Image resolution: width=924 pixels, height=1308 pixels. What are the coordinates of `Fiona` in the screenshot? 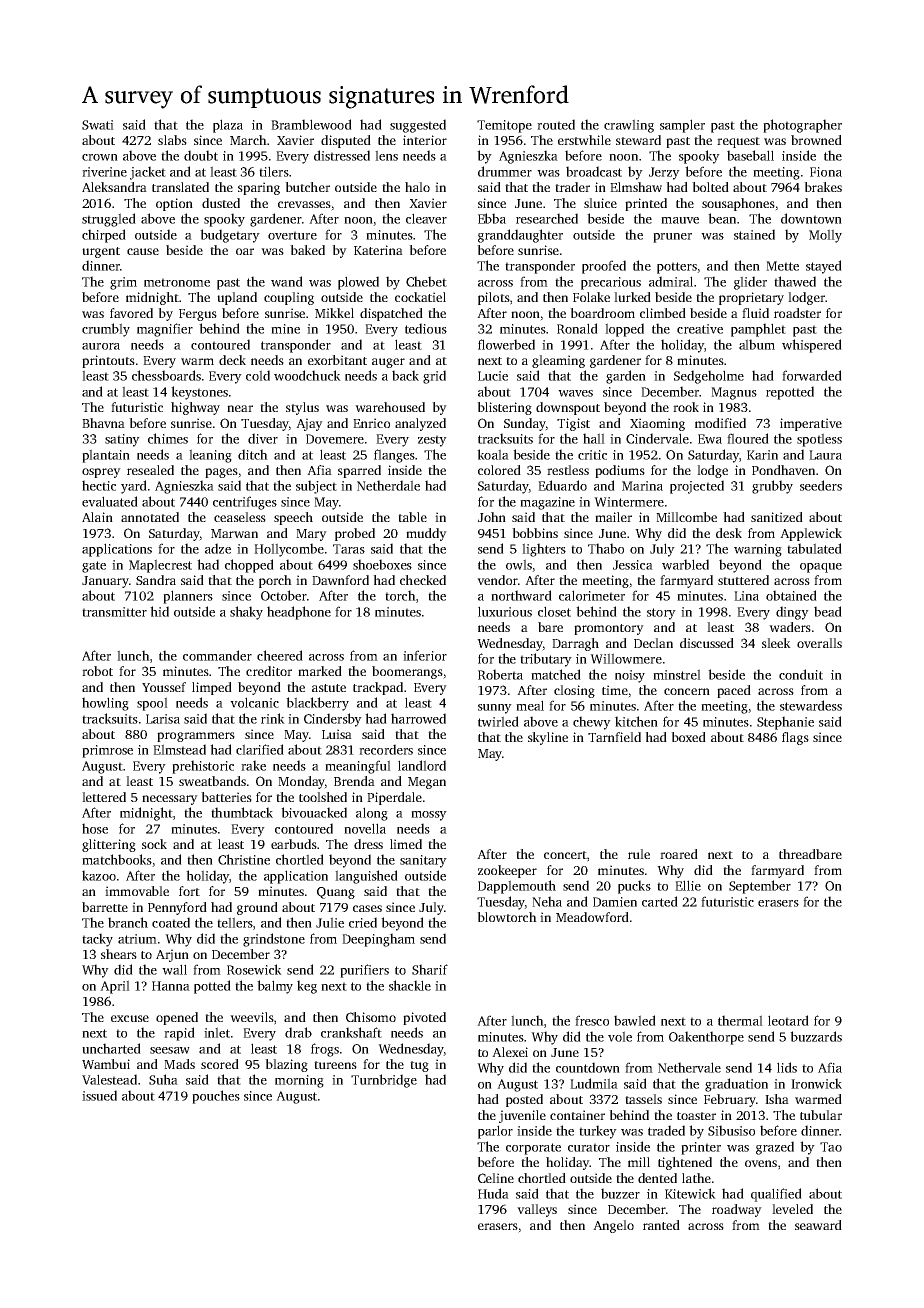 It's located at (826, 172).
